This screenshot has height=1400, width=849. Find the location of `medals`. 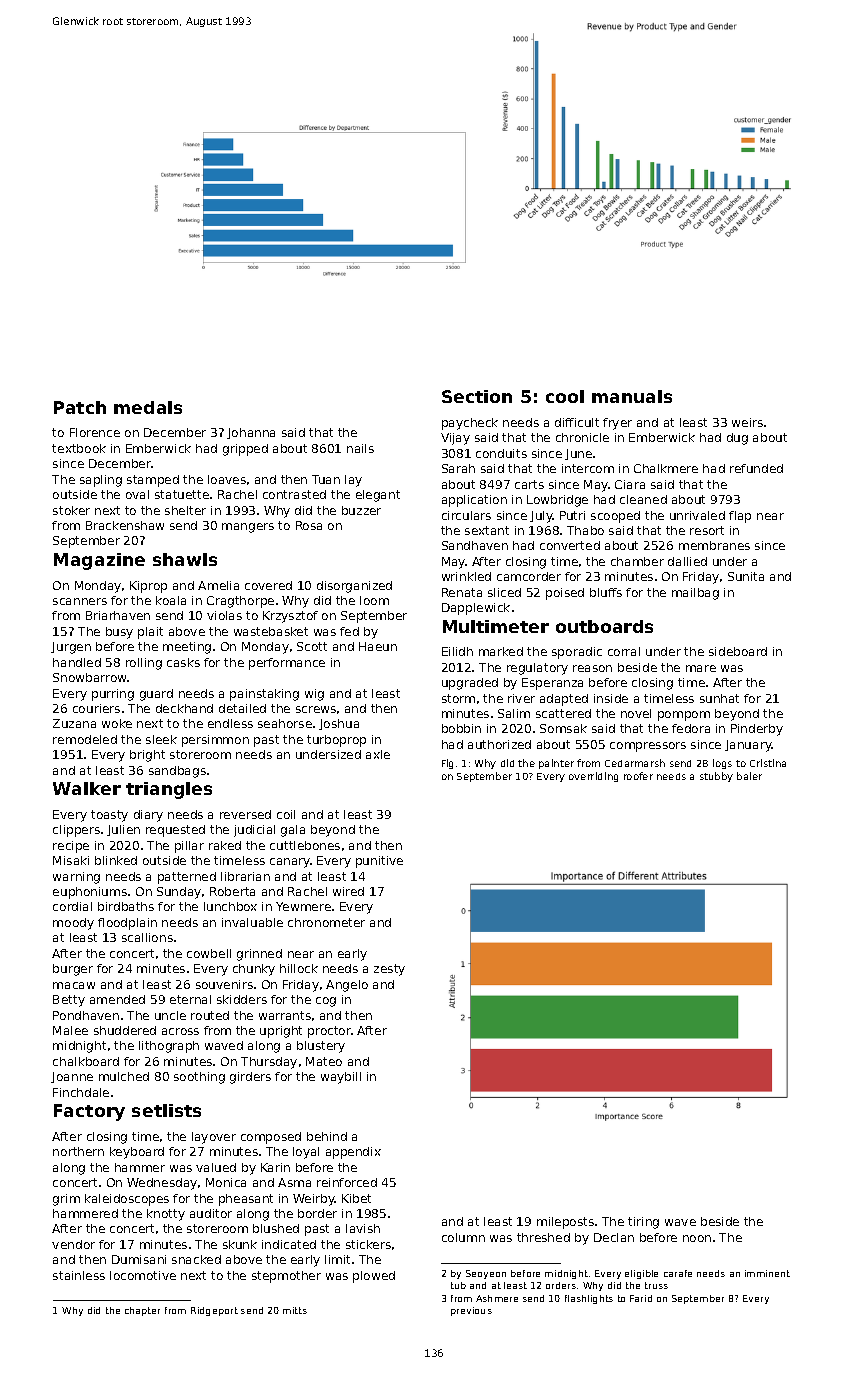

medals is located at coordinates (148, 407).
